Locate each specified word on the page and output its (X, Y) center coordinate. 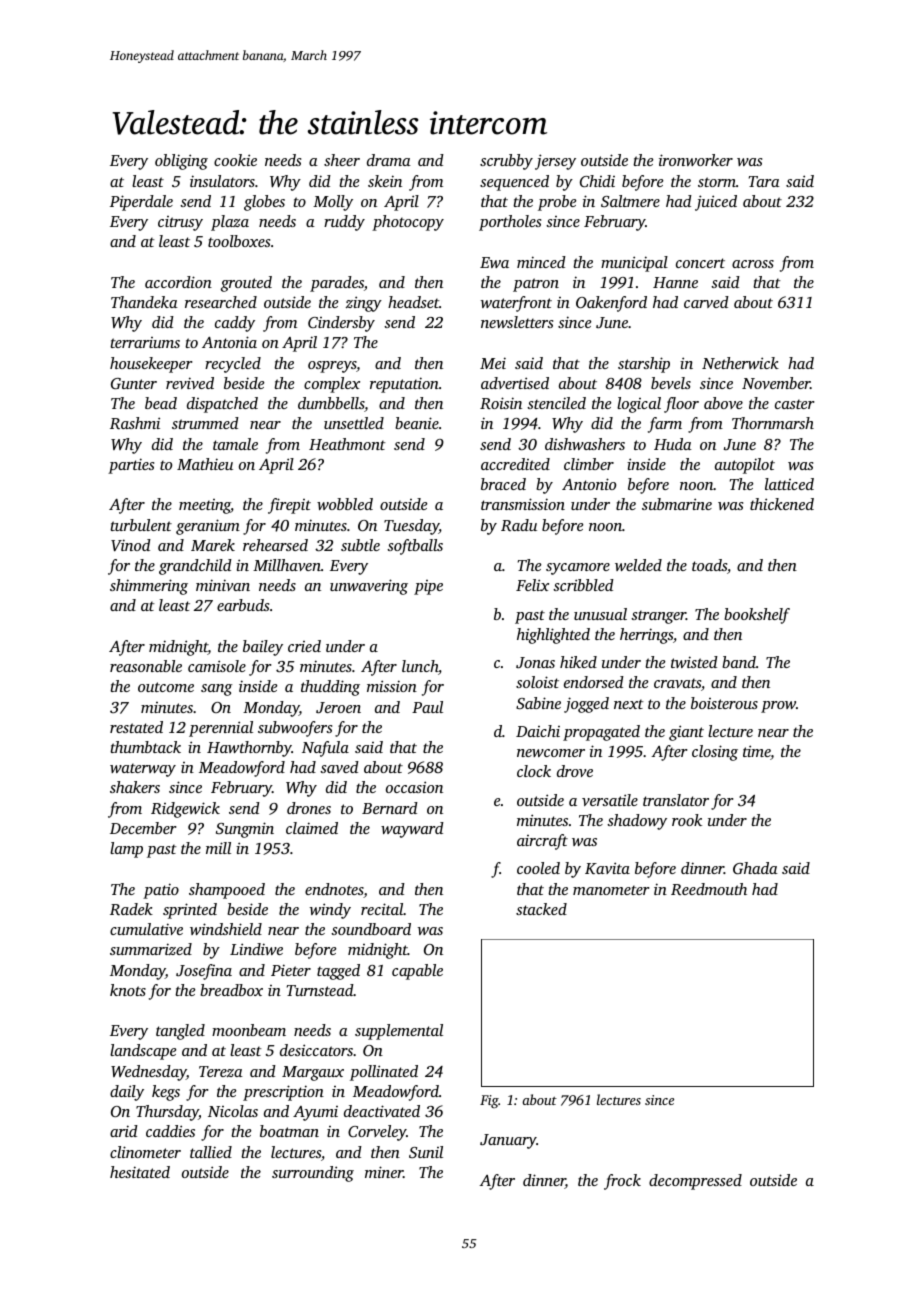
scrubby (506, 162)
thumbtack (145, 747)
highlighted (553, 636)
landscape (143, 1052)
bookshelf (757, 616)
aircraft (542, 842)
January (508, 1141)
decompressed (695, 1182)
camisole (217, 666)
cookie (235, 160)
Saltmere (630, 201)
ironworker (696, 160)
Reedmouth (709, 889)
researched (221, 302)
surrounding (313, 1174)
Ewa (494, 262)
